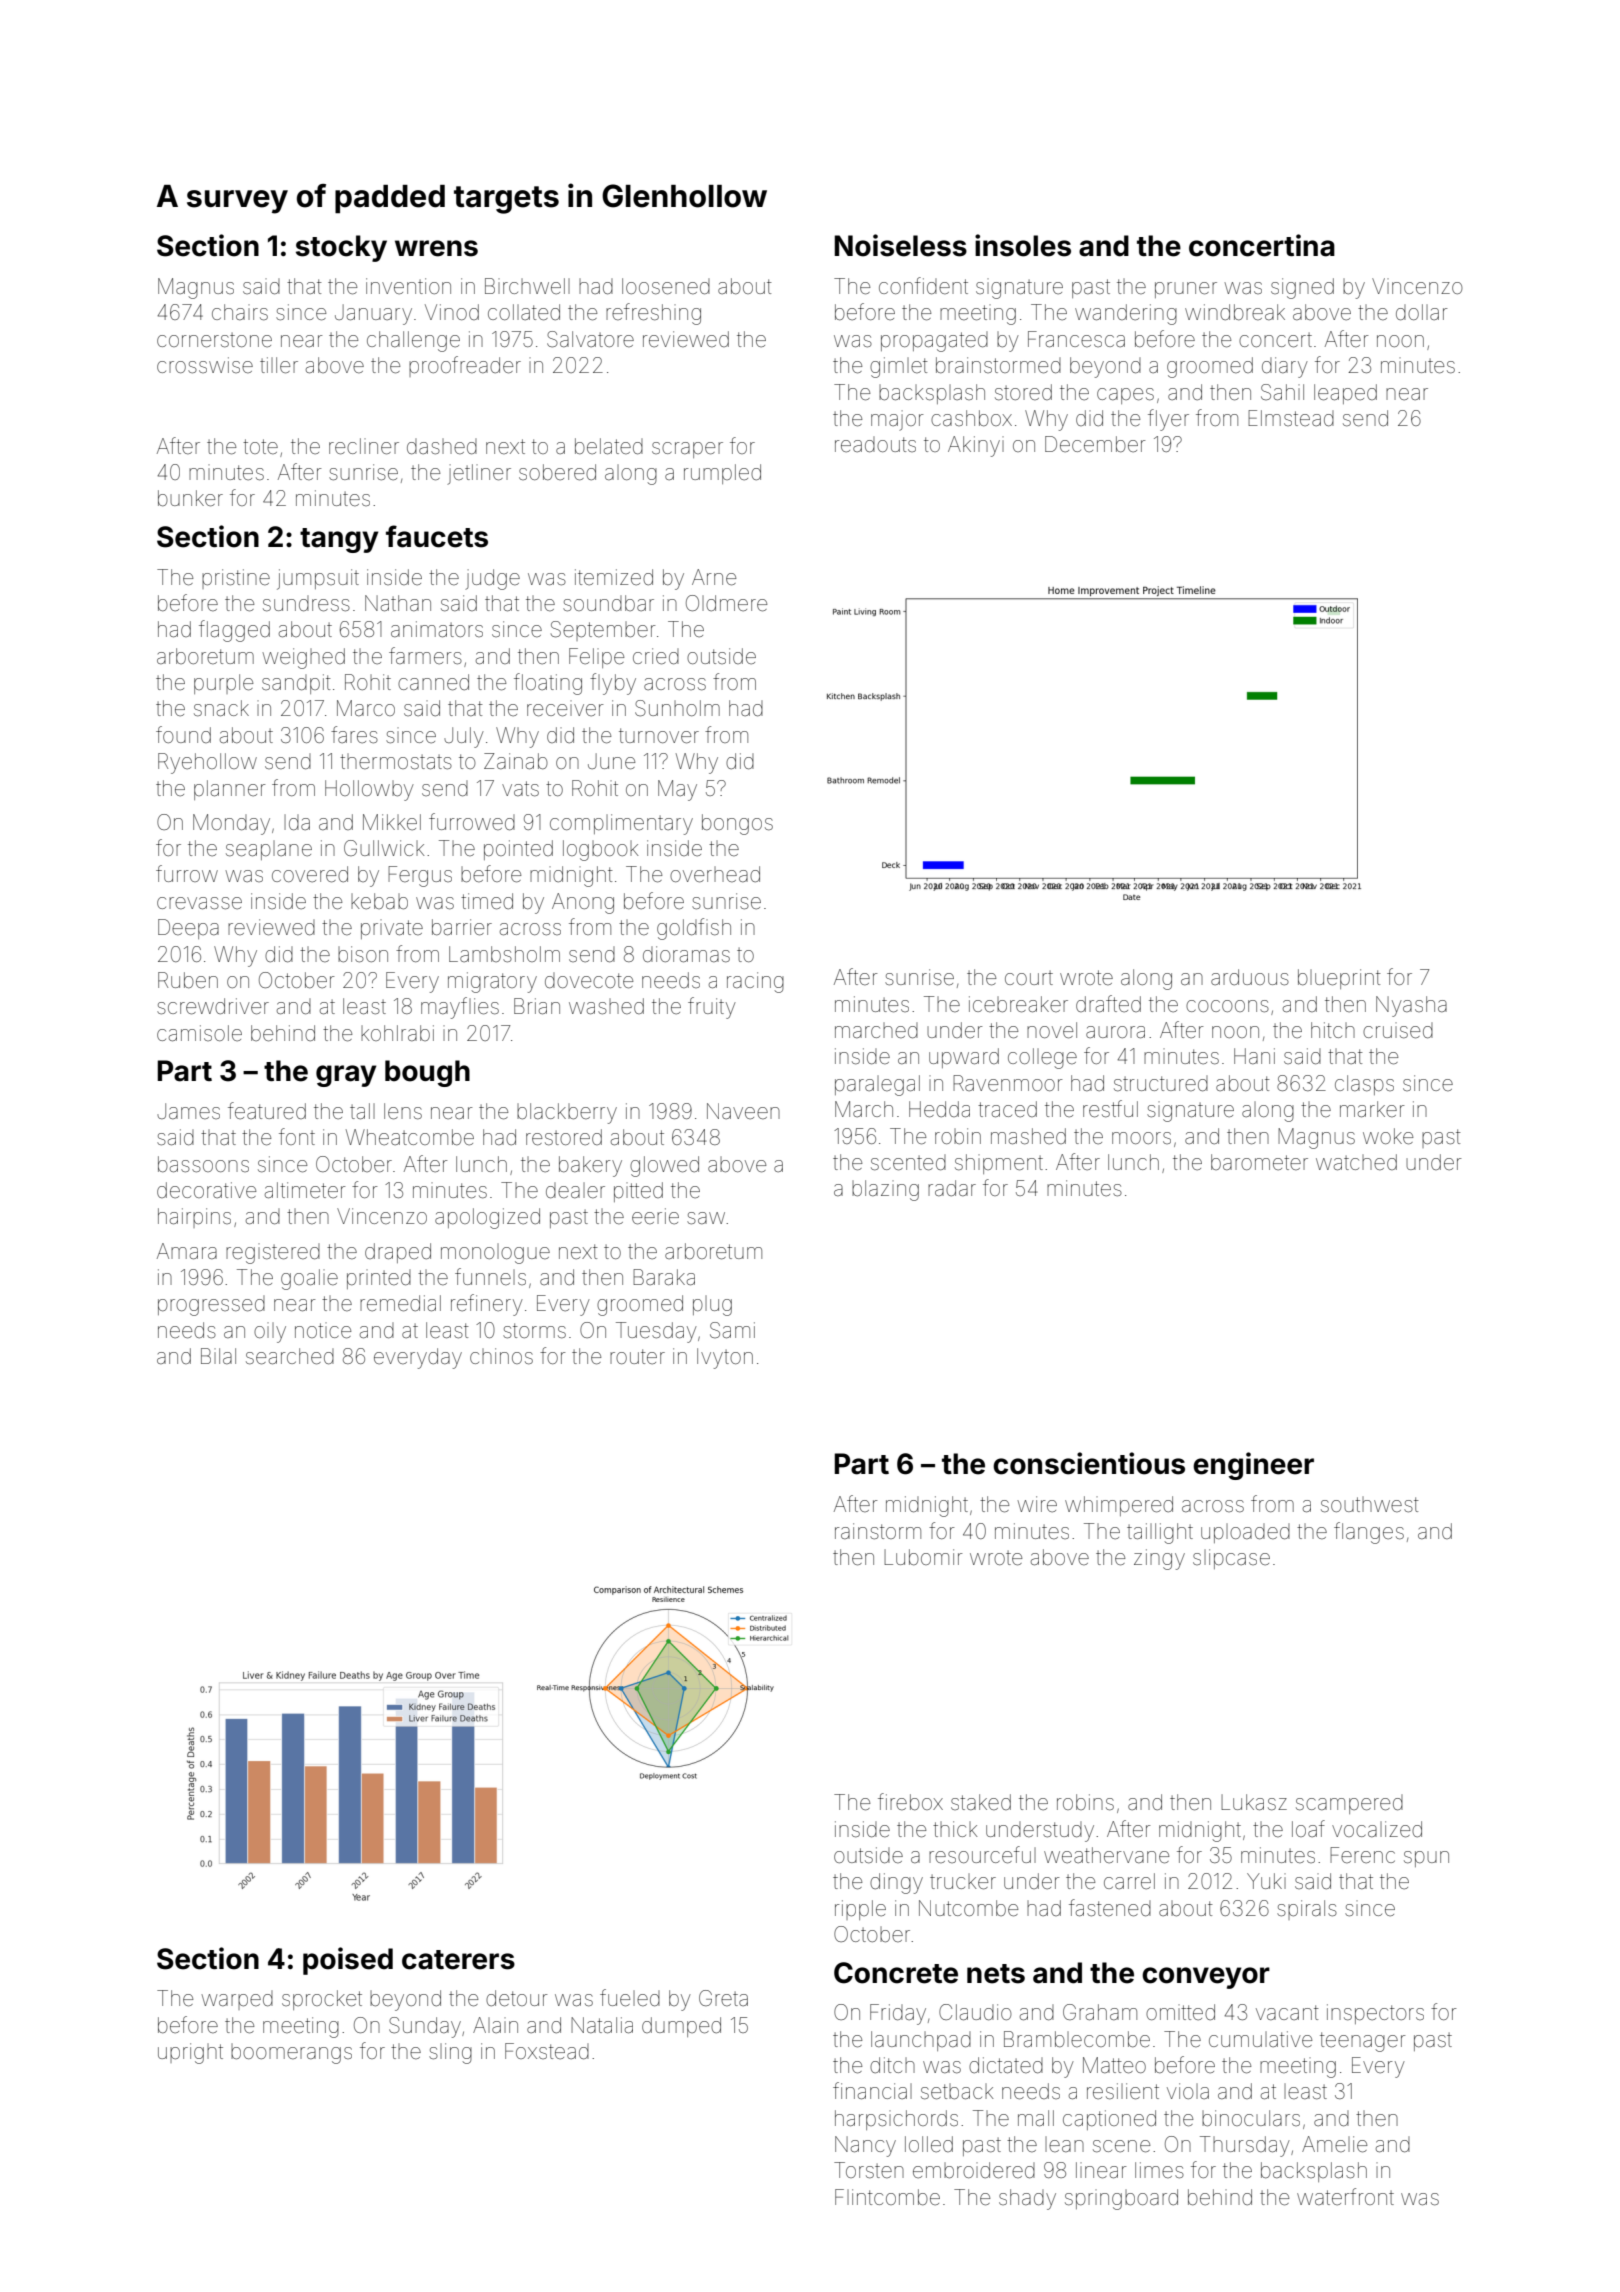 The height and width of the document is (2292, 1620). Describe the element at coordinates (437, 536) in the document. I see `faucets` at that location.
